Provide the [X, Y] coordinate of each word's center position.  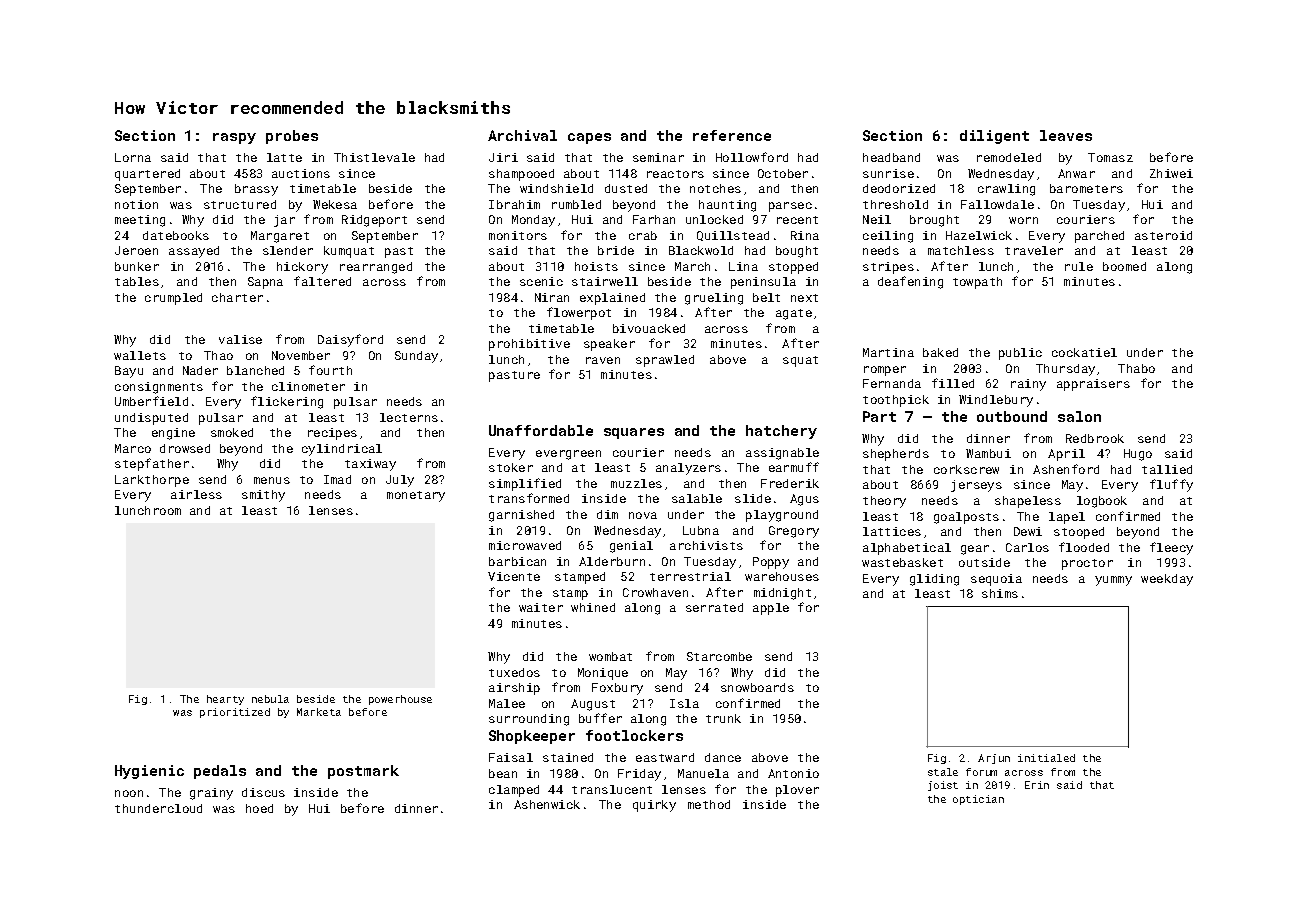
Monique [603, 674]
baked [940, 352]
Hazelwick [979, 235]
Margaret [280, 237]
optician [978, 800]
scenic [541, 281]
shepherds [896, 455]
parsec [790, 207]
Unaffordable [541, 430]
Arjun [994, 759]
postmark [363, 772]
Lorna [133, 157]
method [709, 804]
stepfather [152, 464]
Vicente [514, 576]
